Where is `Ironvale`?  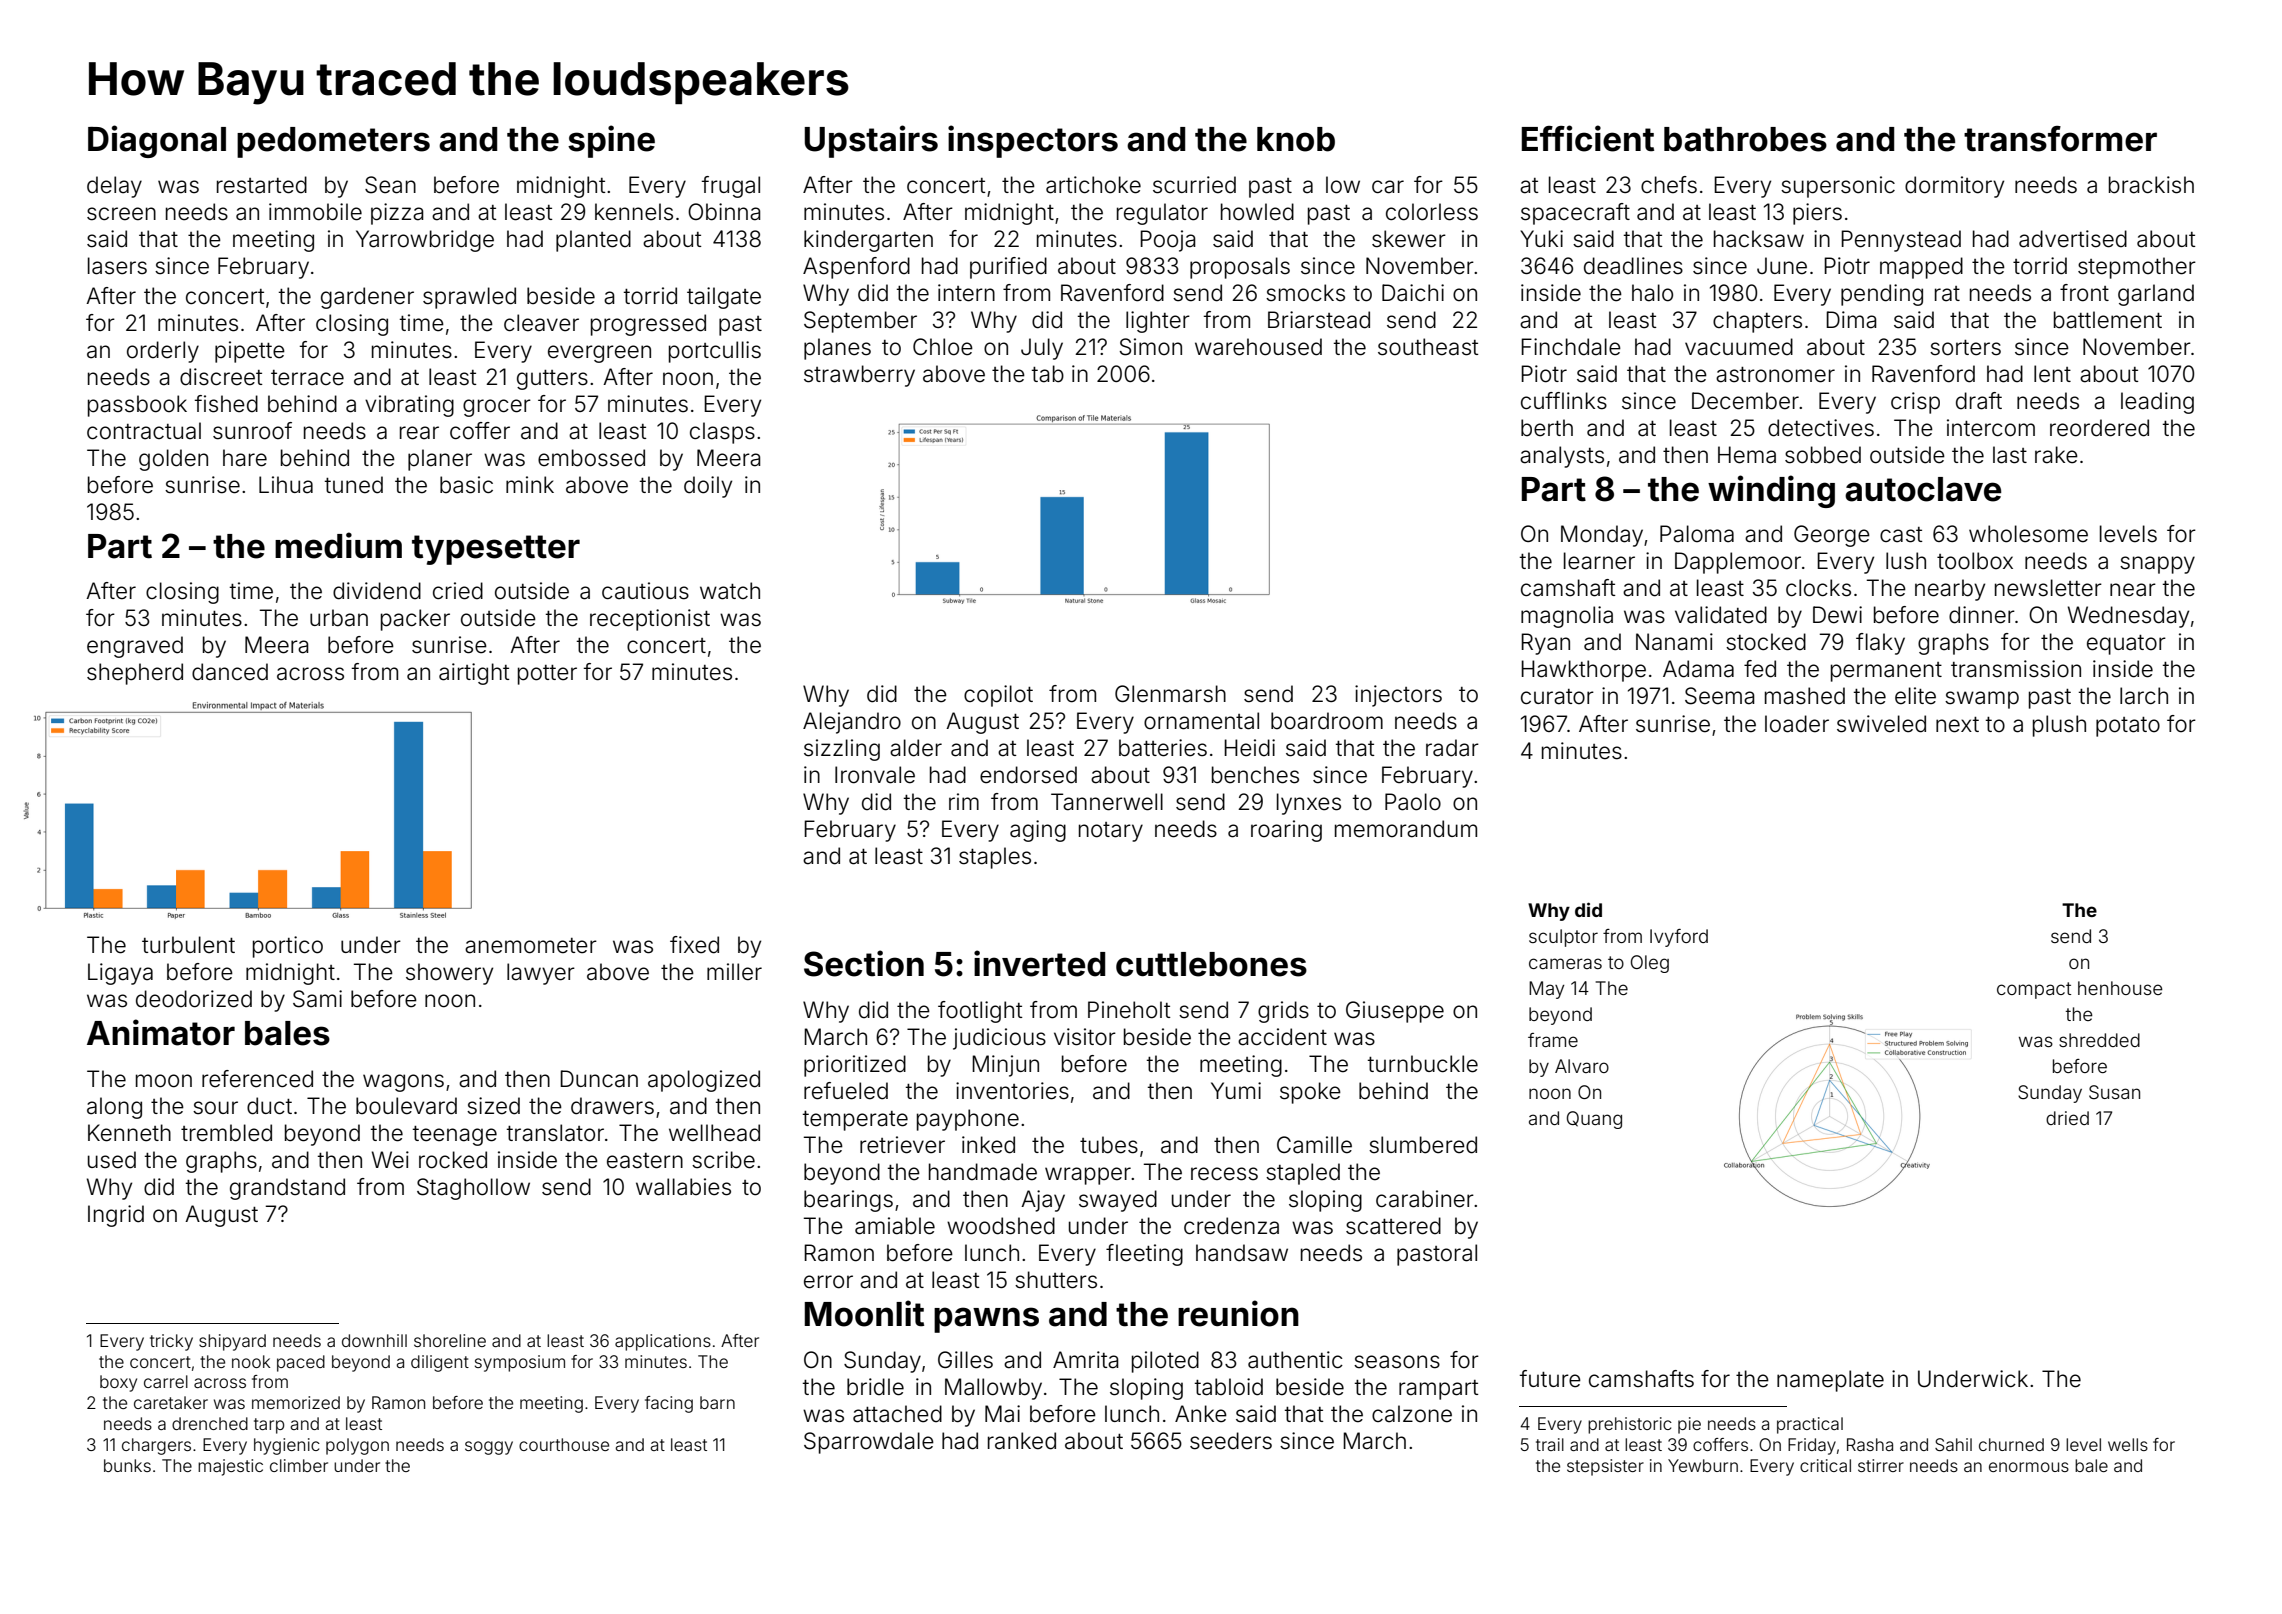
Ironvale is located at coordinates (875, 775).
